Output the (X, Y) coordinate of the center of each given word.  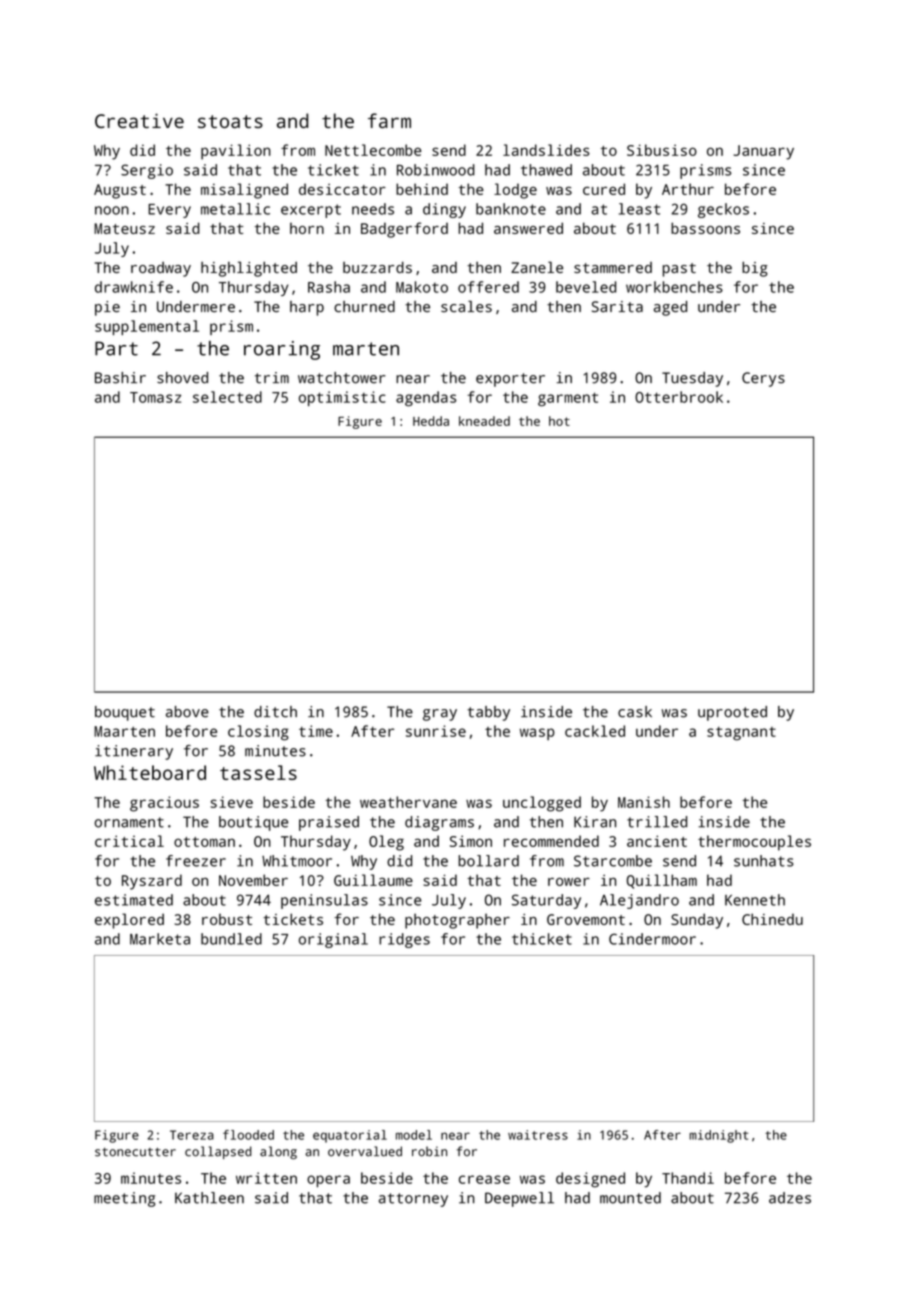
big (755, 269)
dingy (444, 210)
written (266, 1178)
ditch (275, 712)
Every (169, 211)
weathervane (408, 802)
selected (227, 397)
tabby (488, 713)
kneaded (484, 421)
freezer (196, 861)
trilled (657, 822)
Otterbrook (679, 397)
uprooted (732, 713)
